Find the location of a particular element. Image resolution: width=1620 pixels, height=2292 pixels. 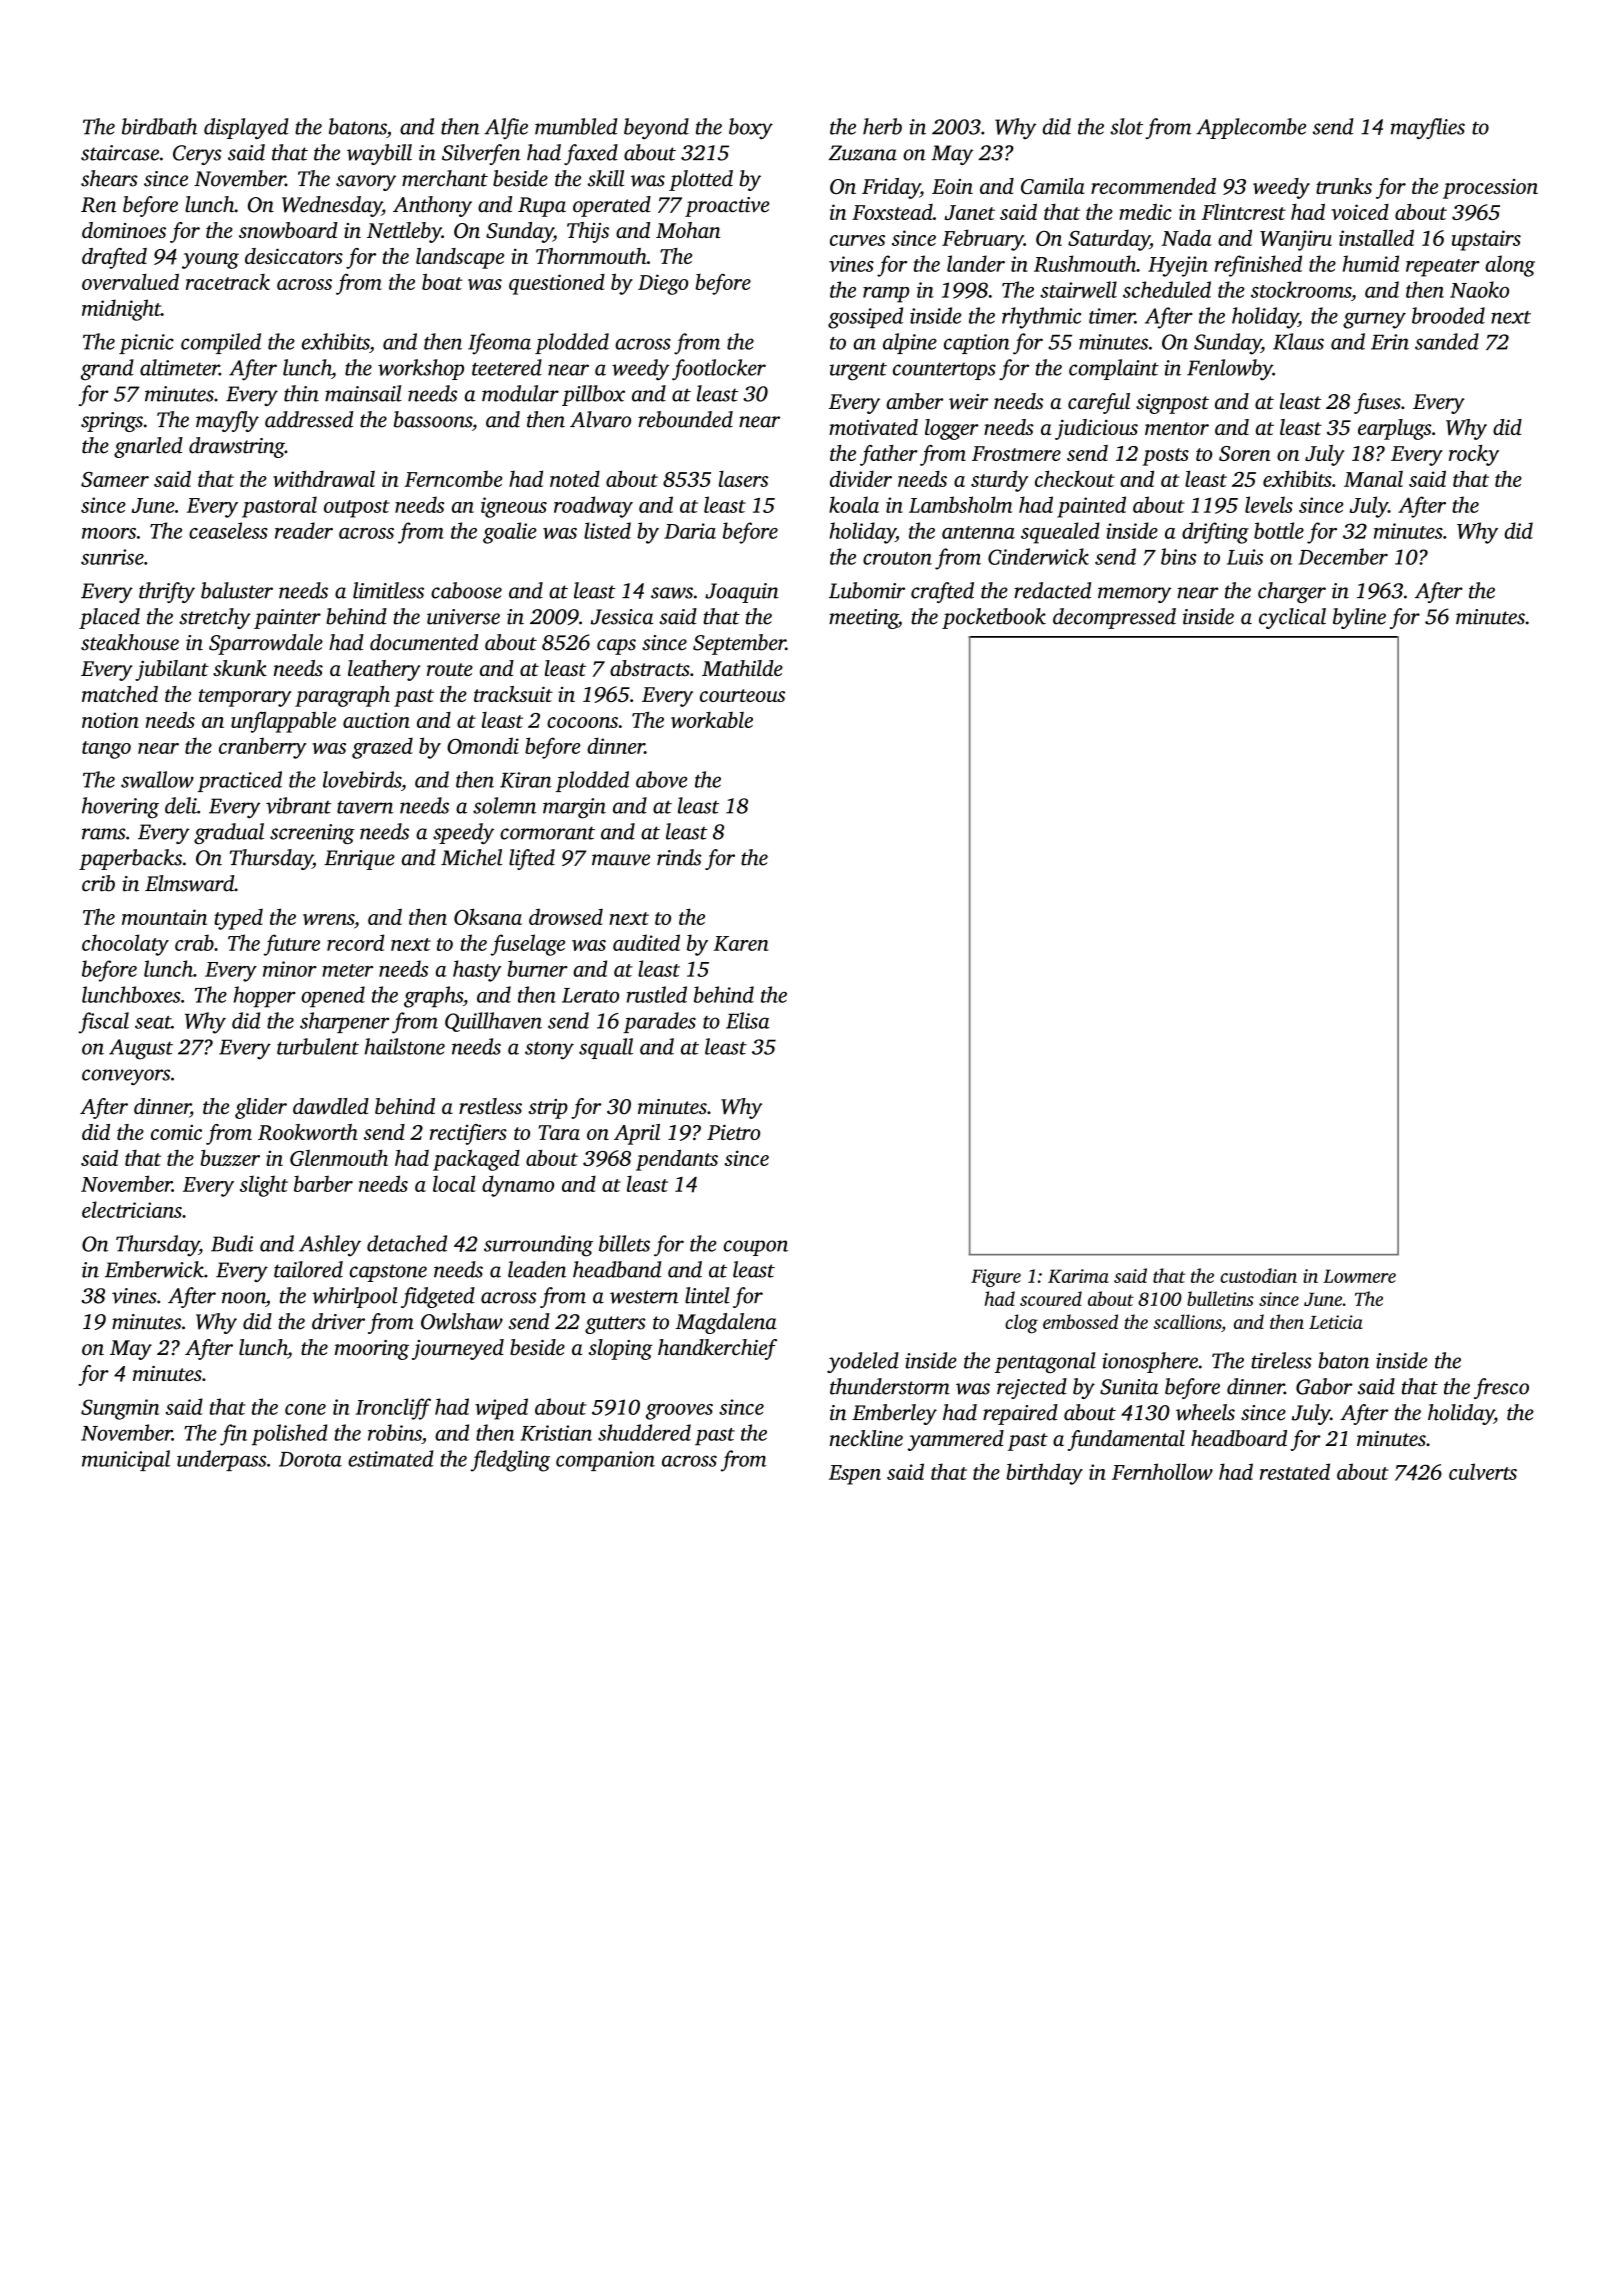

above is located at coordinates (661, 779).
